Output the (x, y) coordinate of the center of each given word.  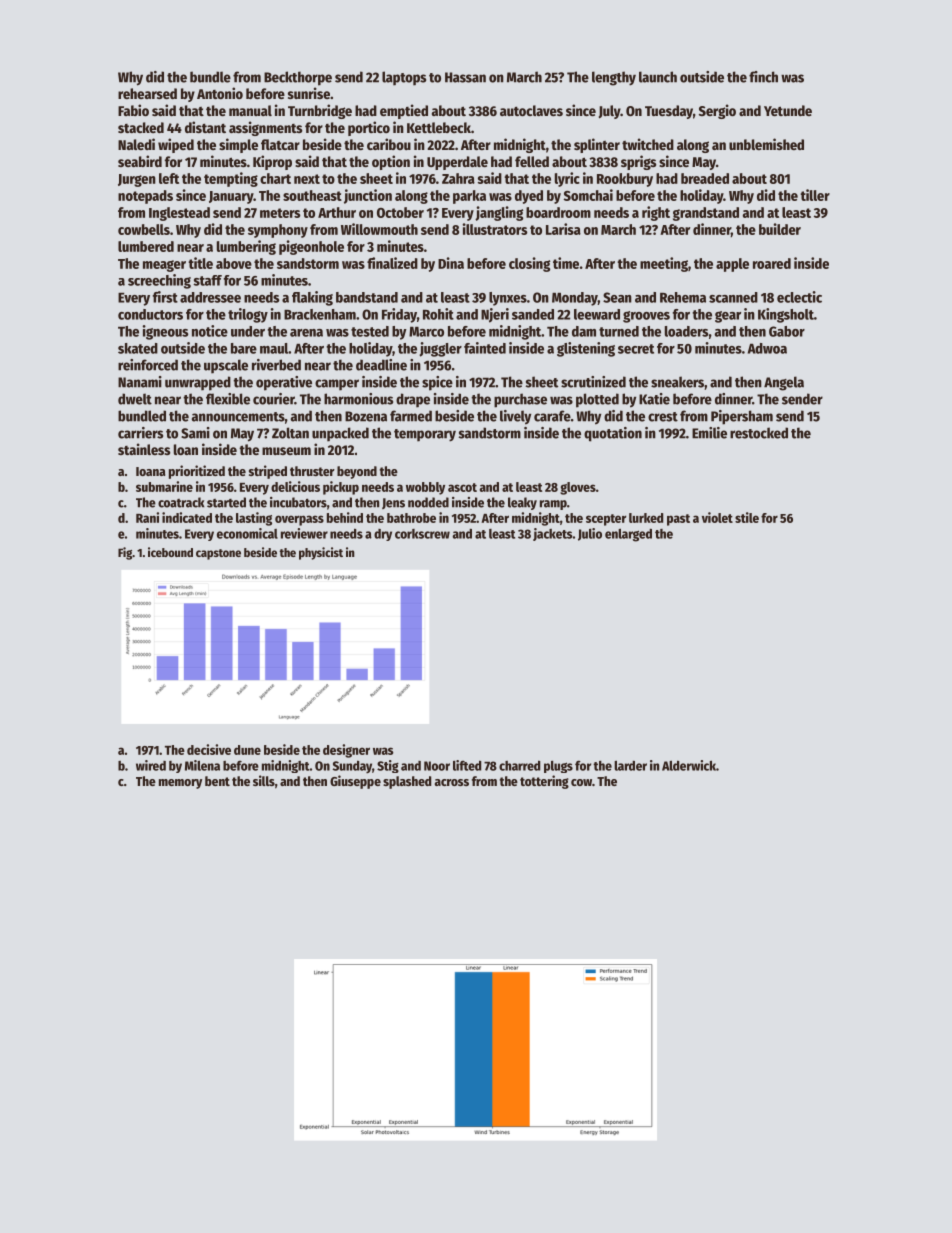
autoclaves (531, 110)
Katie (654, 399)
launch (658, 77)
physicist (321, 553)
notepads (145, 197)
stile (747, 517)
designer (346, 751)
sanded (533, 314)
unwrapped (198, 383)
